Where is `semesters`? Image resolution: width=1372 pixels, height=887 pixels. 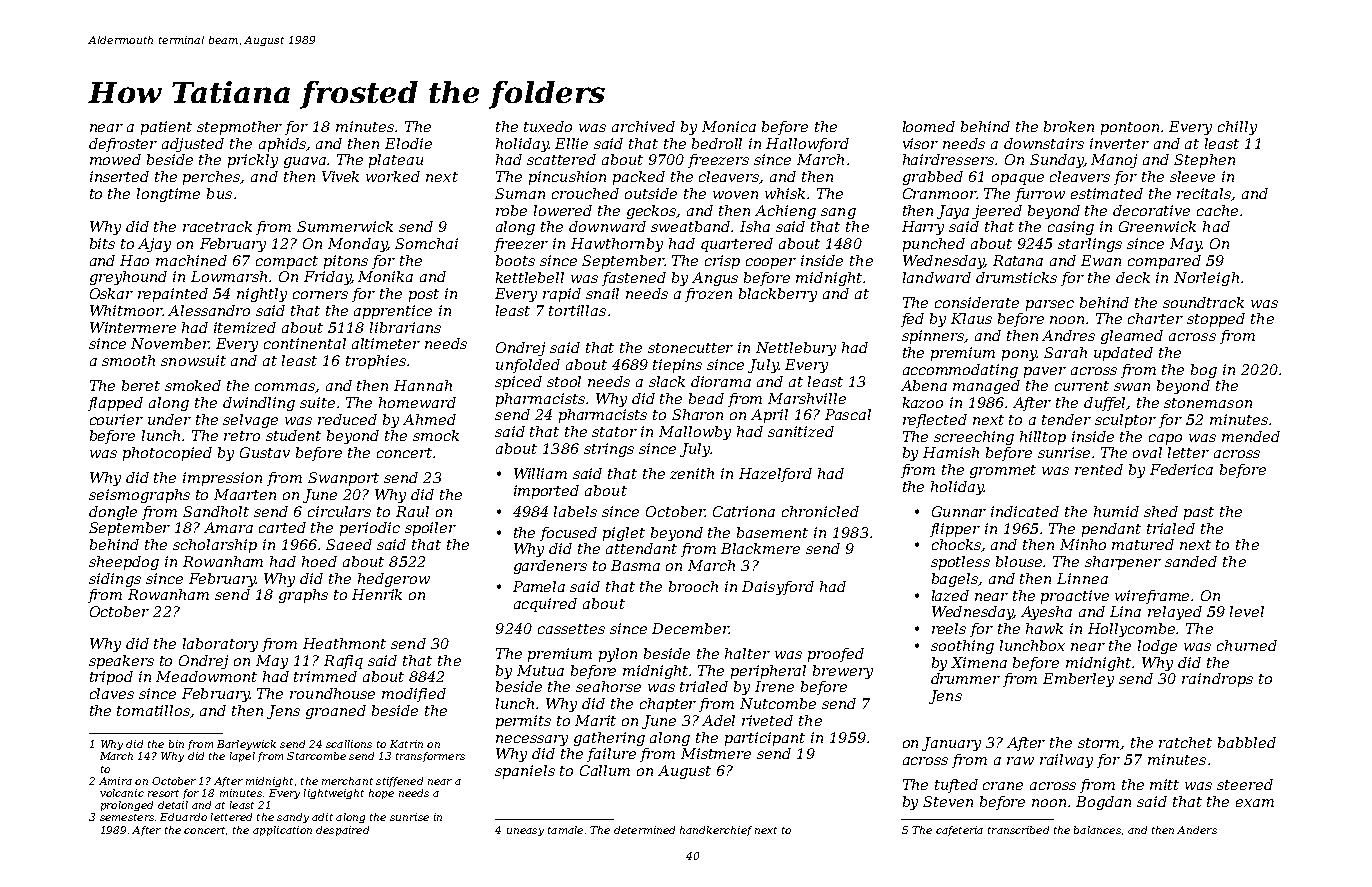 semesters is located at coordinates (127, 817).
